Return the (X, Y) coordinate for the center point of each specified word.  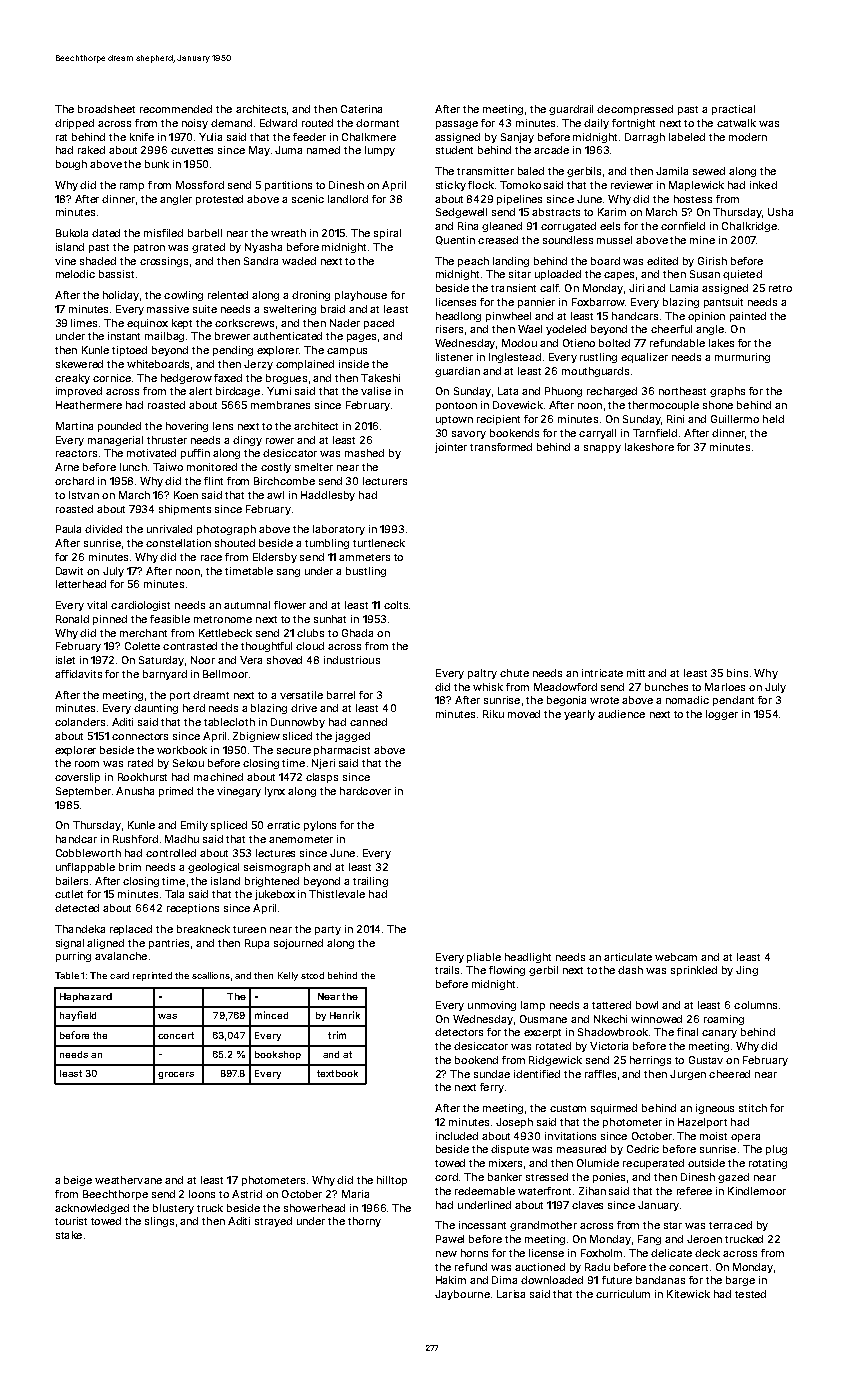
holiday (121, 296)
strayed (273, 1222)
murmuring (742, 358)
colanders (80, 722)
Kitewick (688, 1294)
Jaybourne (462, 1295)
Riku (493, 714)
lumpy (380, 151)
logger (722, 715)
